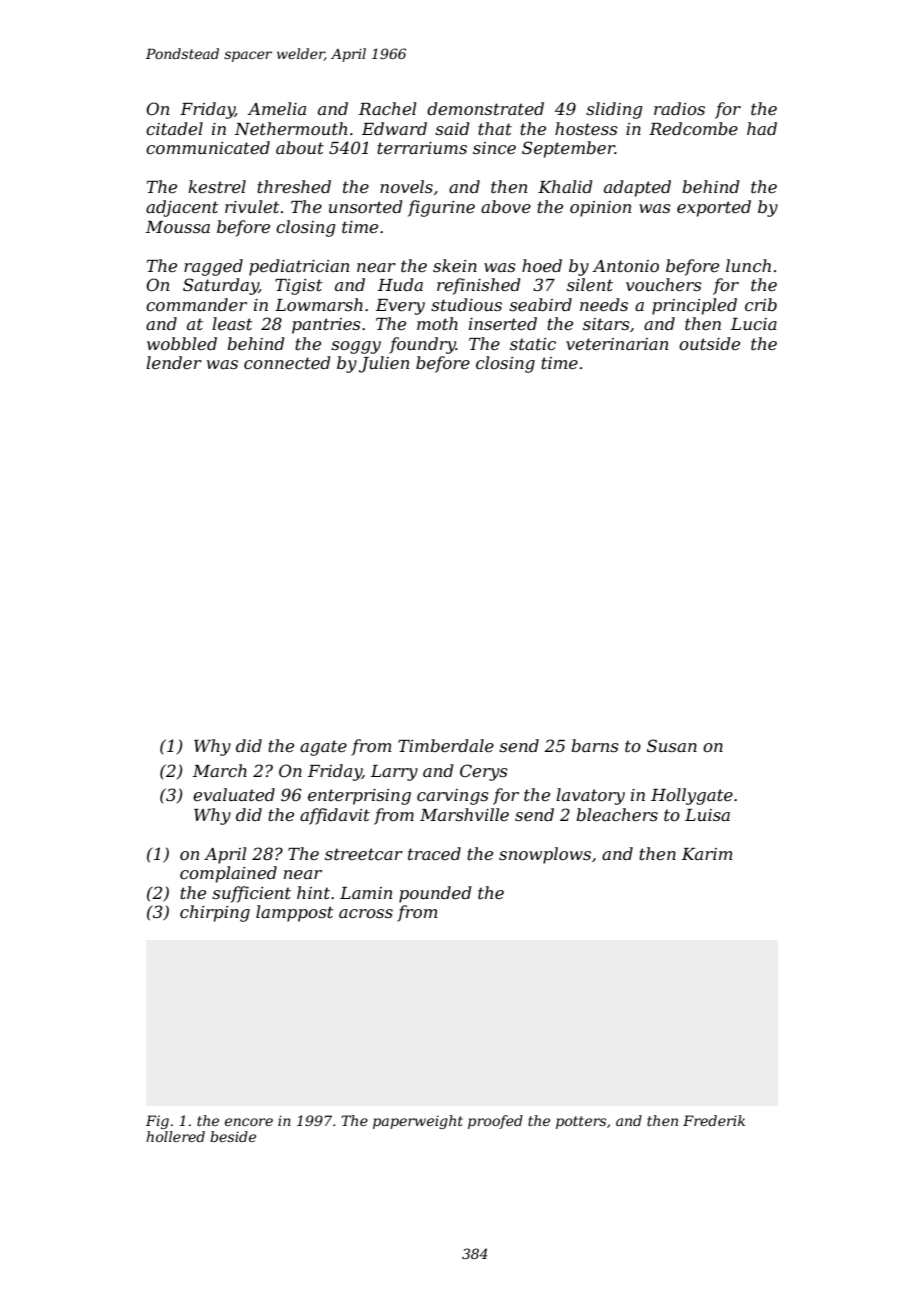 The width and height of the image is (924, 1314). What do you see at coordinates (215, 913) in the image?
I see `chirping` at bounding box center [215, 913].
